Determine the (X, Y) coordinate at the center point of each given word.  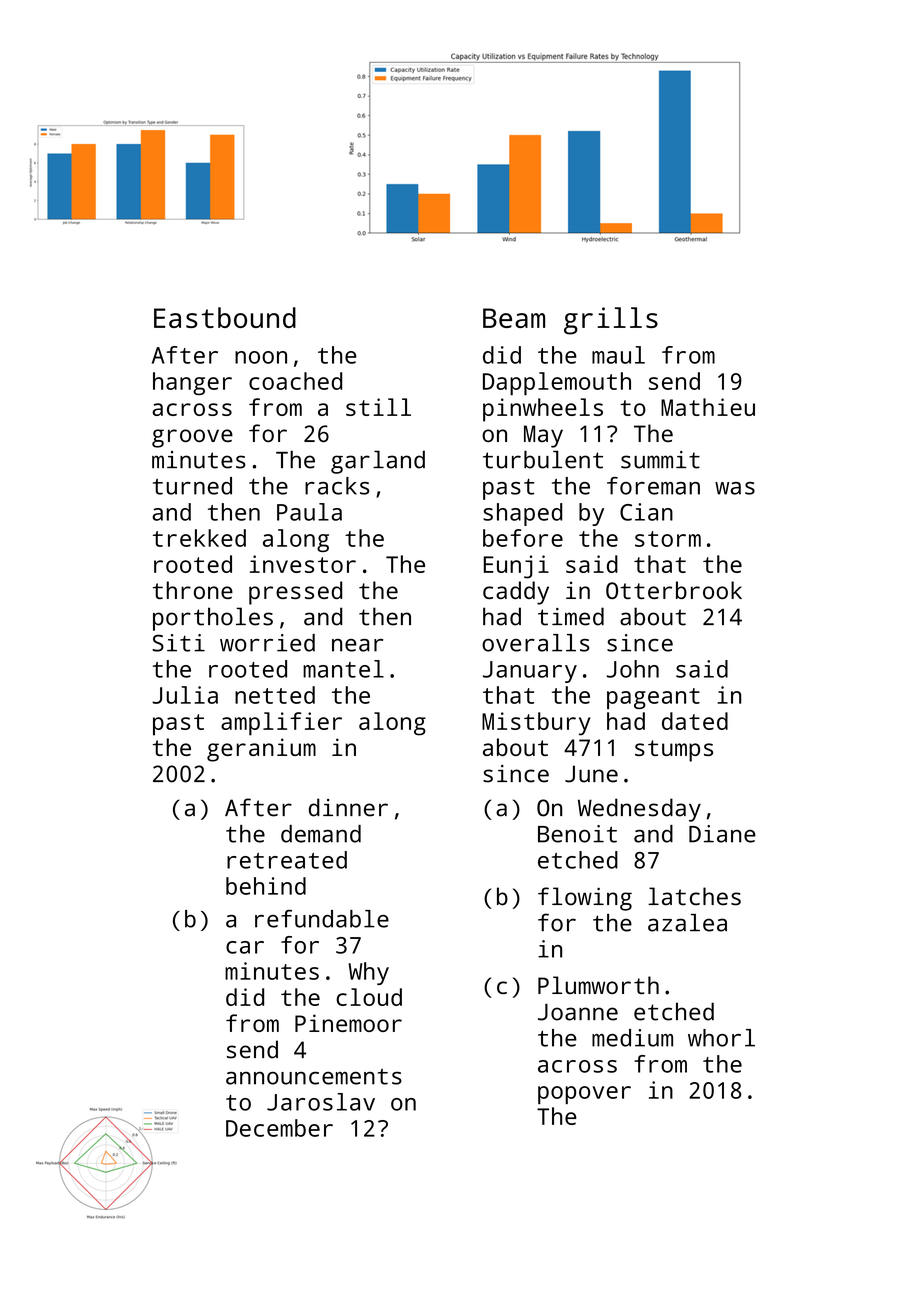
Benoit (577, 834)
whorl (721, 1038)
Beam (514, 318)
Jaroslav (321, 1102)
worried (267, 643)
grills (611, 321)
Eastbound (225, 317)
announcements (314, 1077)
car (245, 947)
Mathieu (708, 407)
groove (192, 438)
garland (378, 462)
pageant (653, 698)
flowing (585, 899)
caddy (516, 593)
